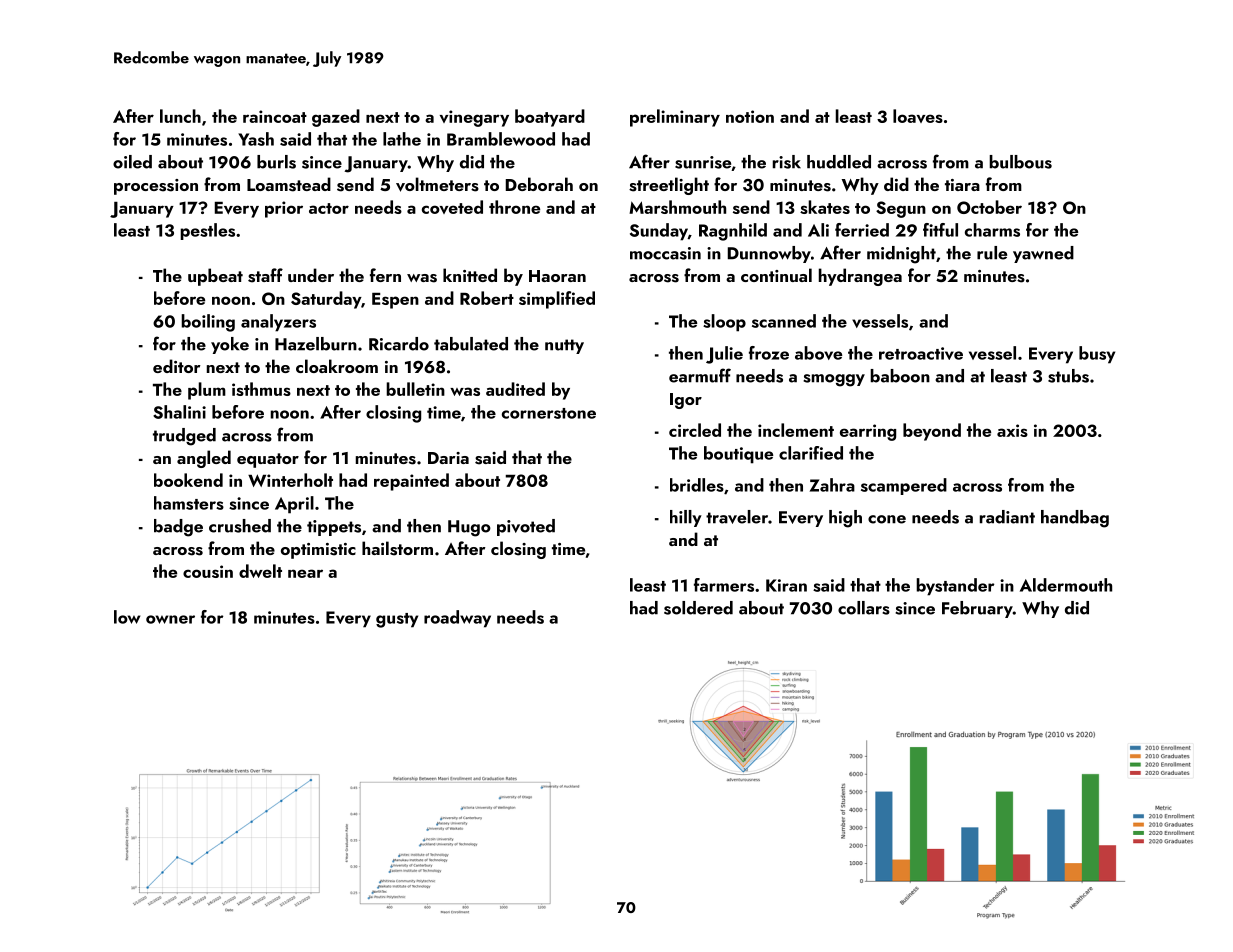 This document has width=1233, height=952. Describe the element at coordinates (188, 480) in the document. I see `bookend` at that location.
